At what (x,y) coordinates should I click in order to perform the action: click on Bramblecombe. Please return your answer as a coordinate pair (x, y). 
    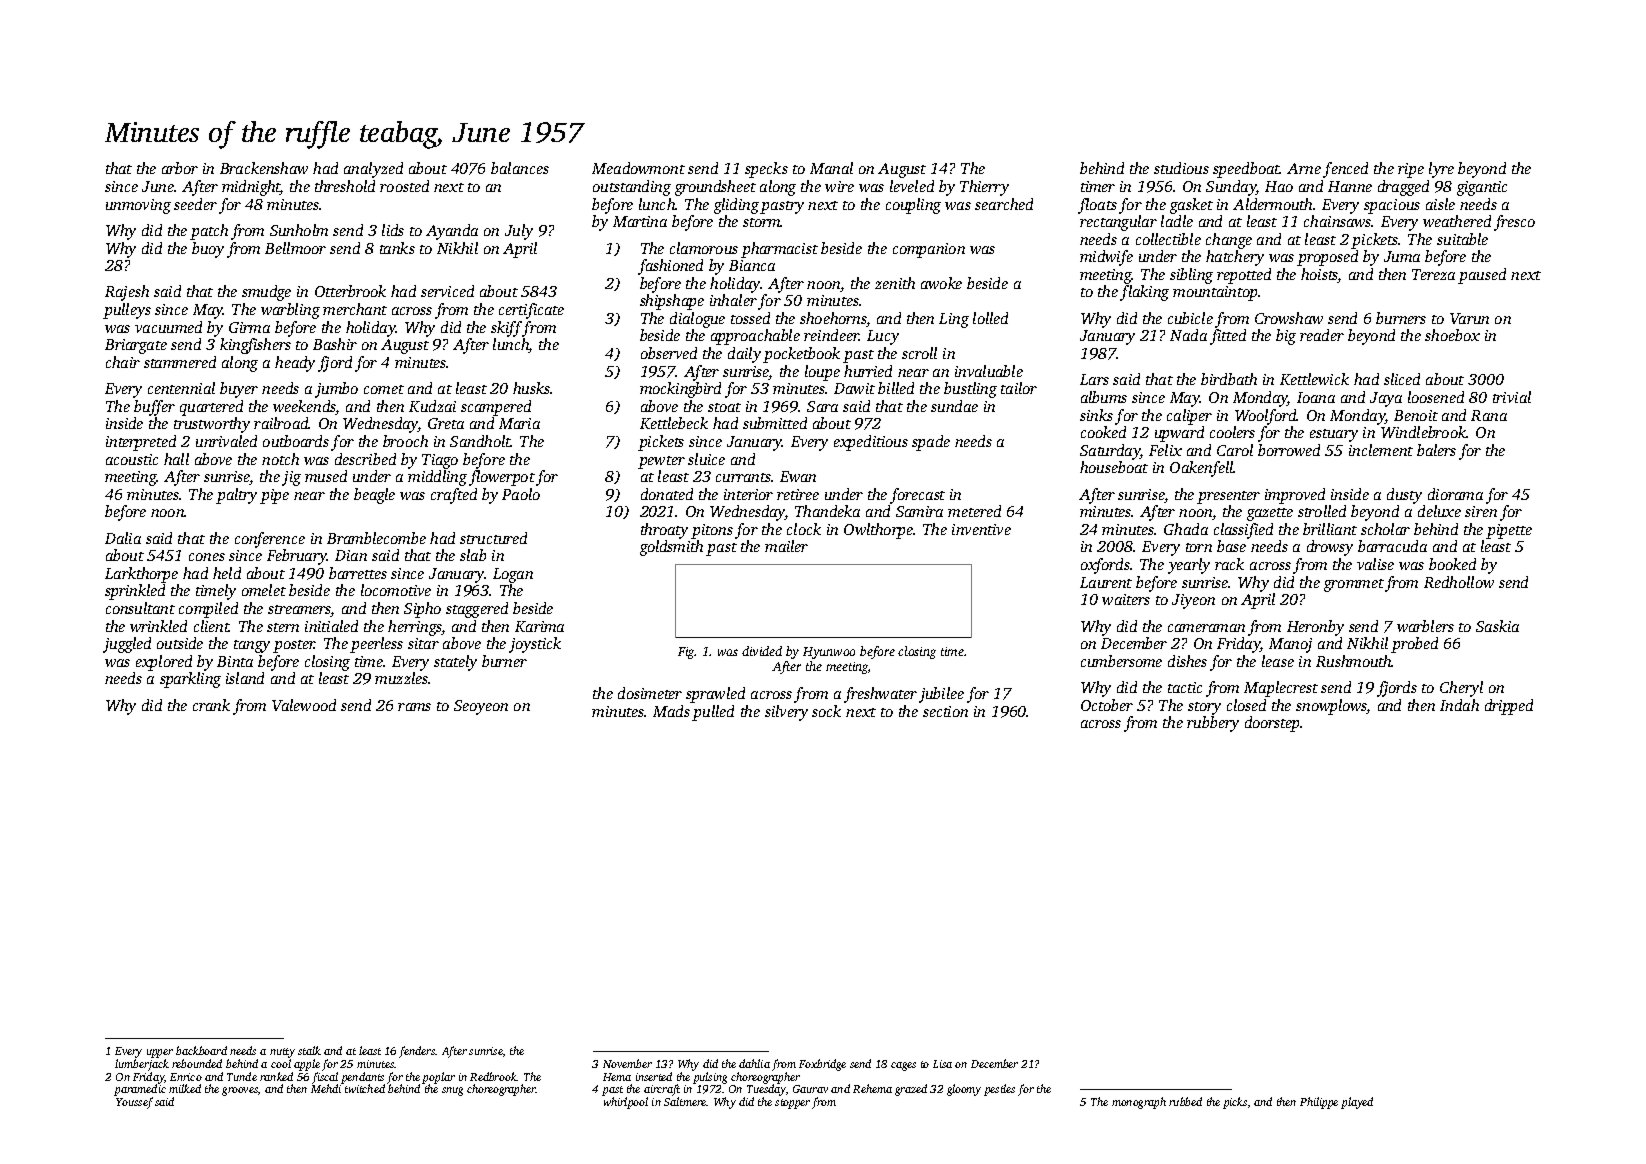
    Looking at the image, I should click on (376, 538).
